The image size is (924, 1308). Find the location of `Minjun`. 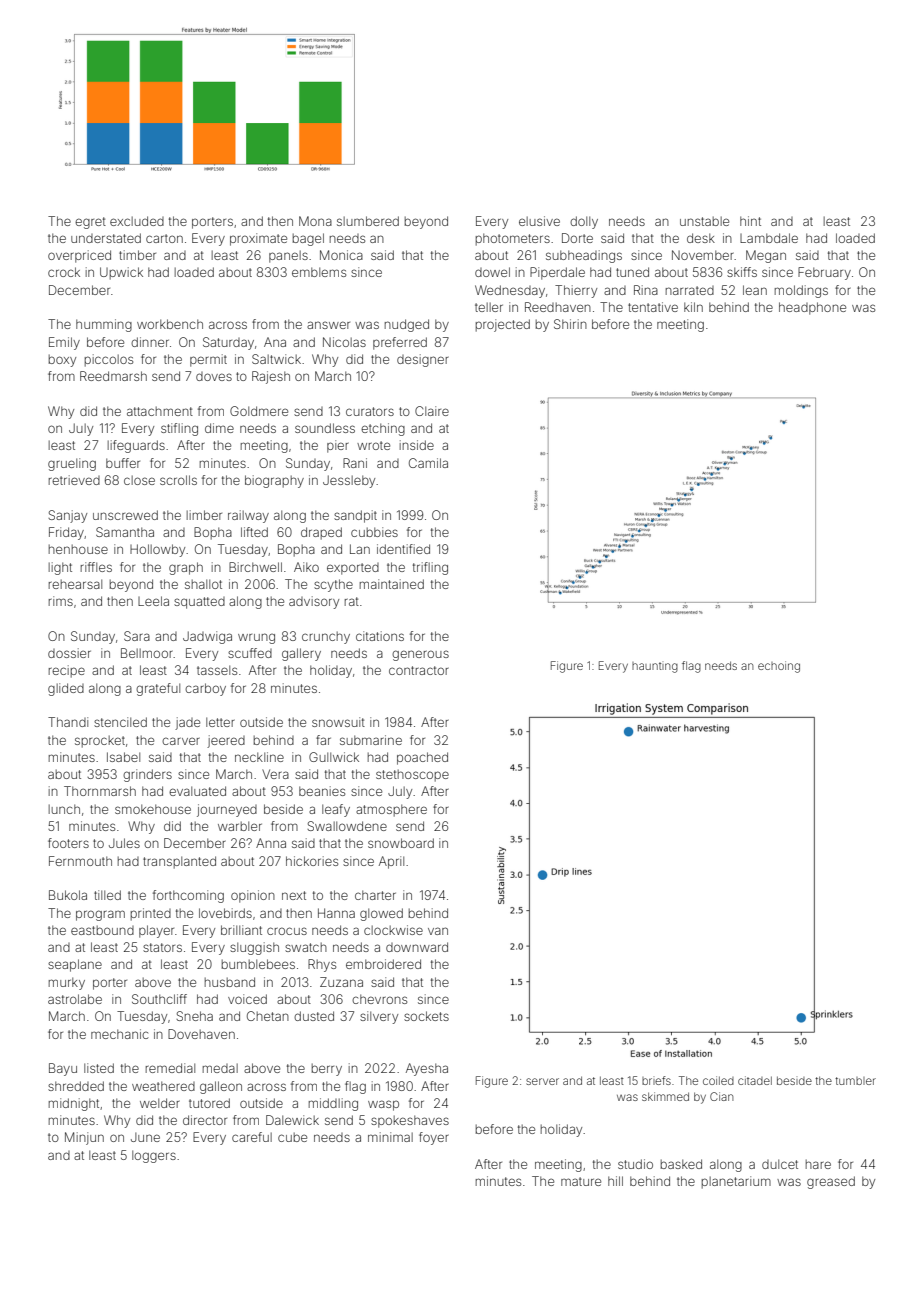

Minjun is located at coordinates (84, 1138).
